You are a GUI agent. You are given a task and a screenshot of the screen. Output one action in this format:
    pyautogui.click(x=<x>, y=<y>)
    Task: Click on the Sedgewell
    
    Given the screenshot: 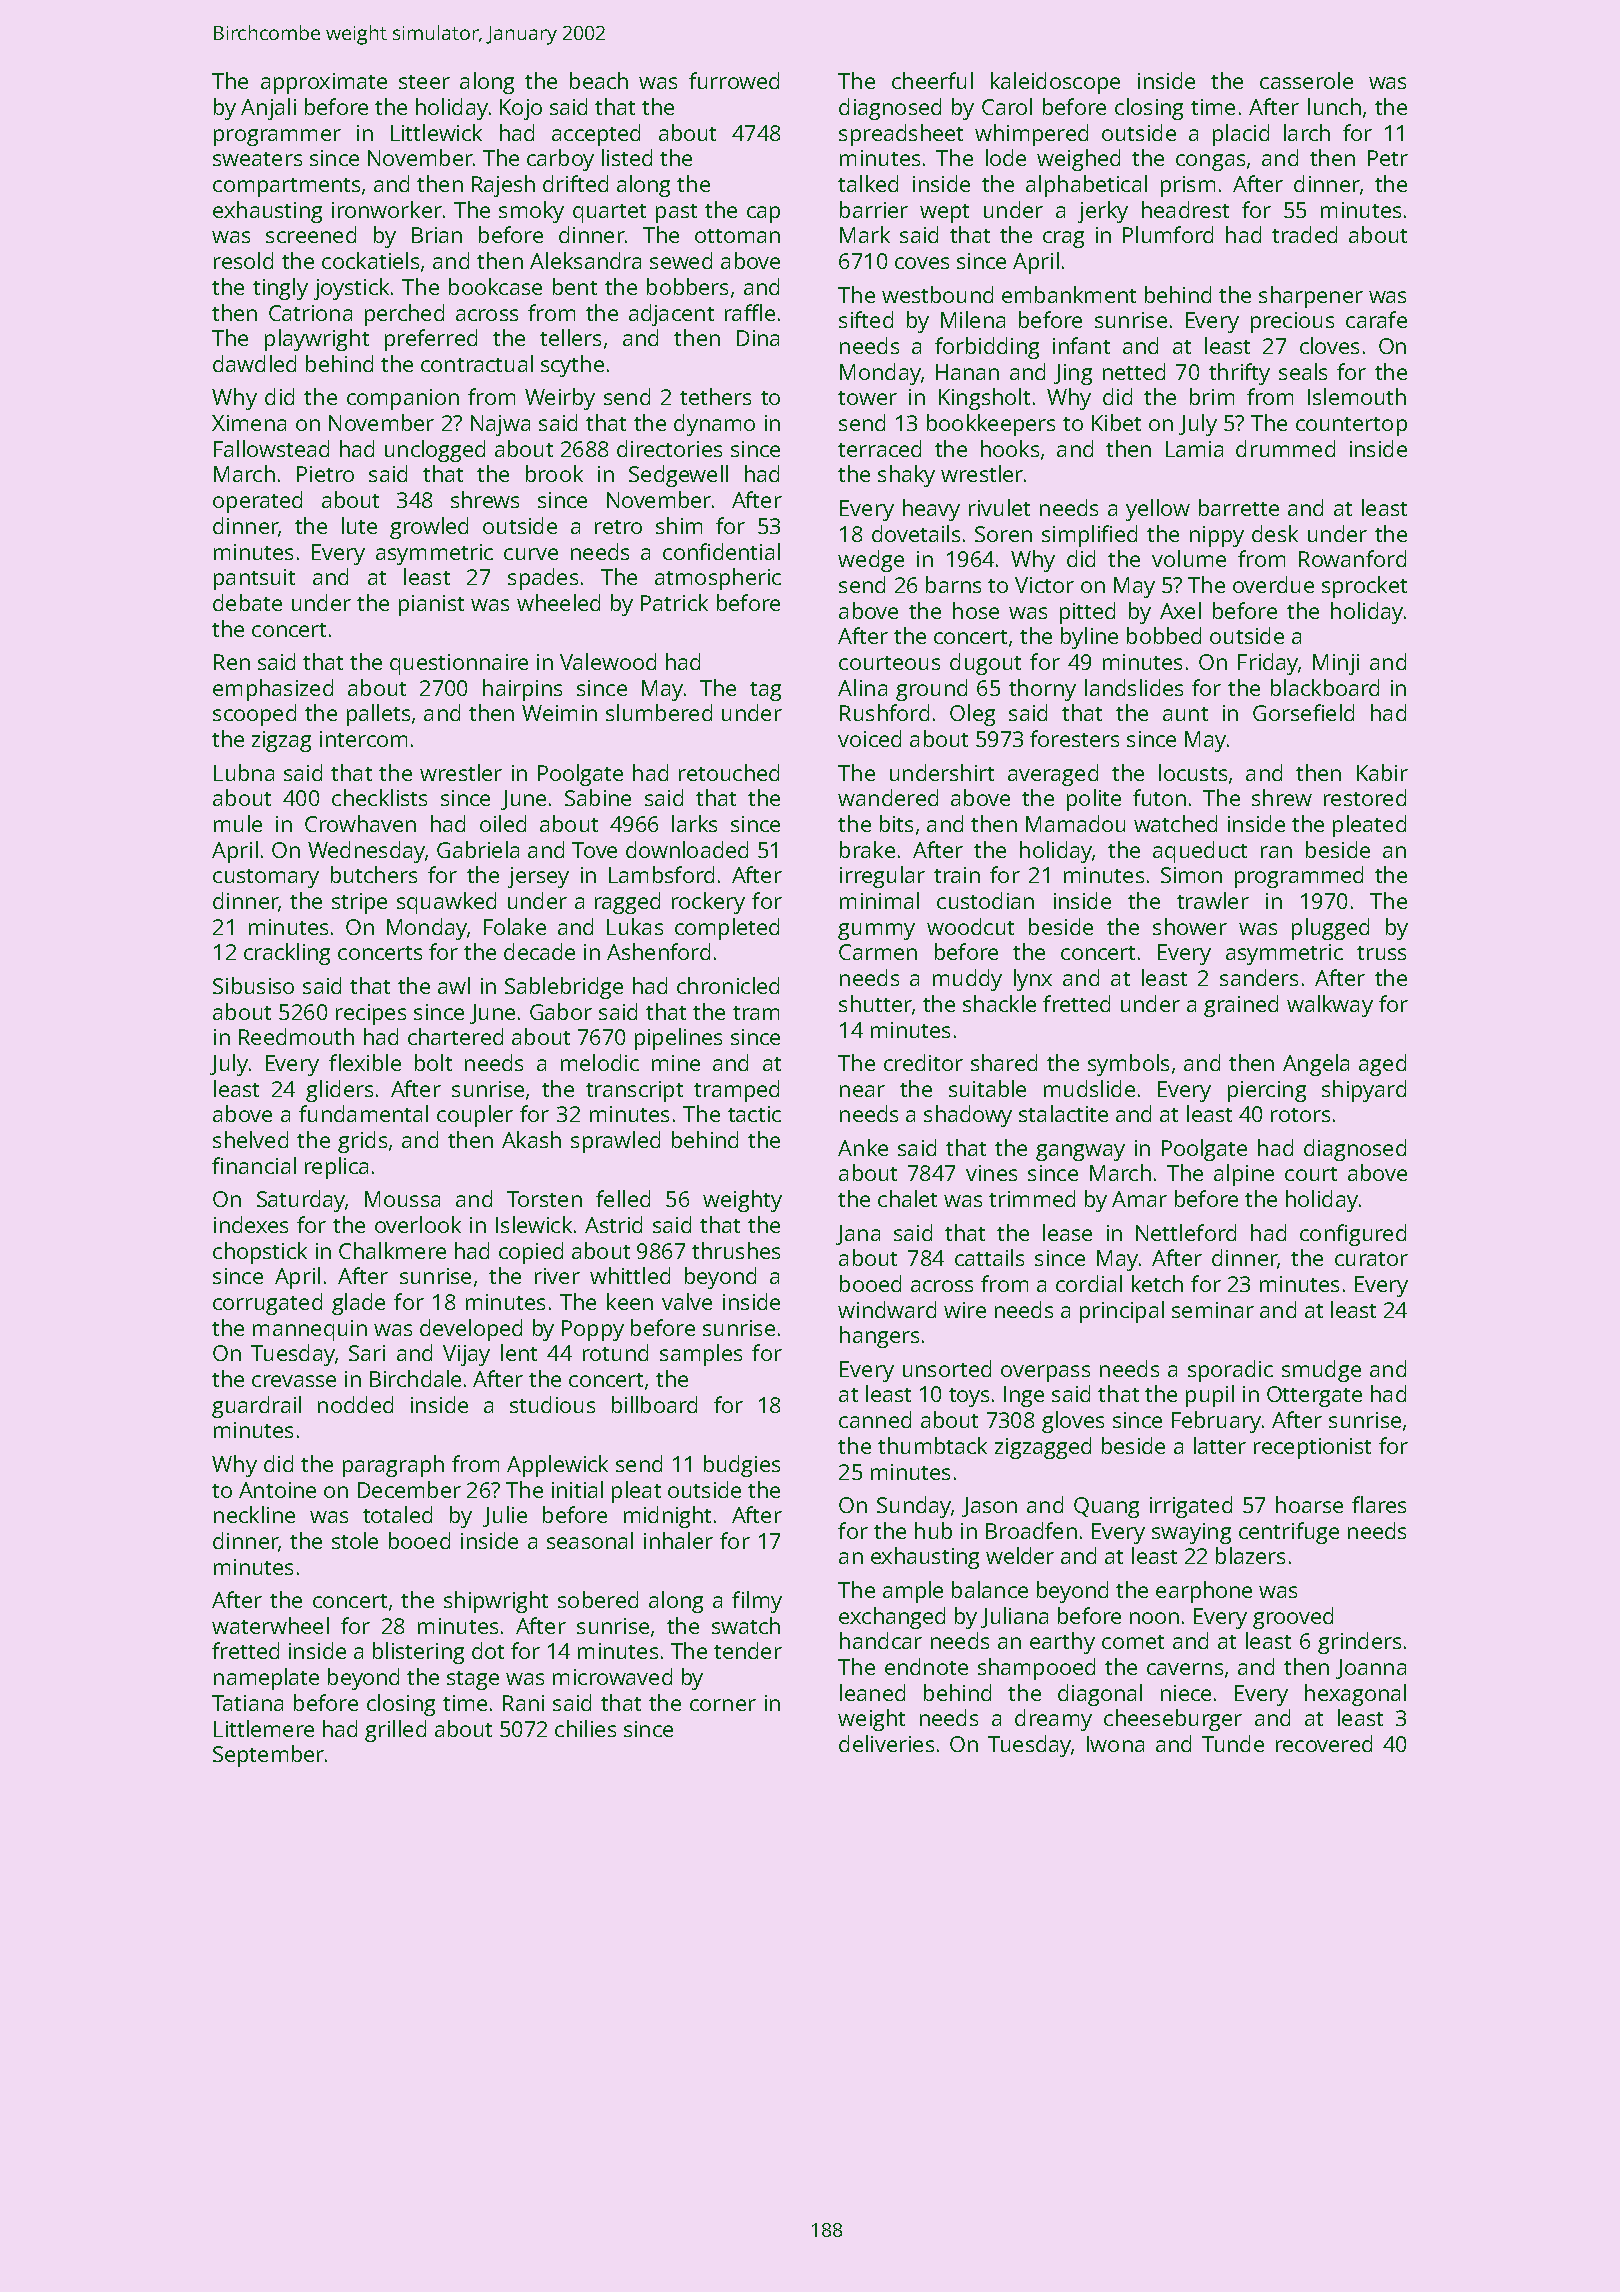 What is the action you would take?
    pyautogui.click(x=678, y=476)
